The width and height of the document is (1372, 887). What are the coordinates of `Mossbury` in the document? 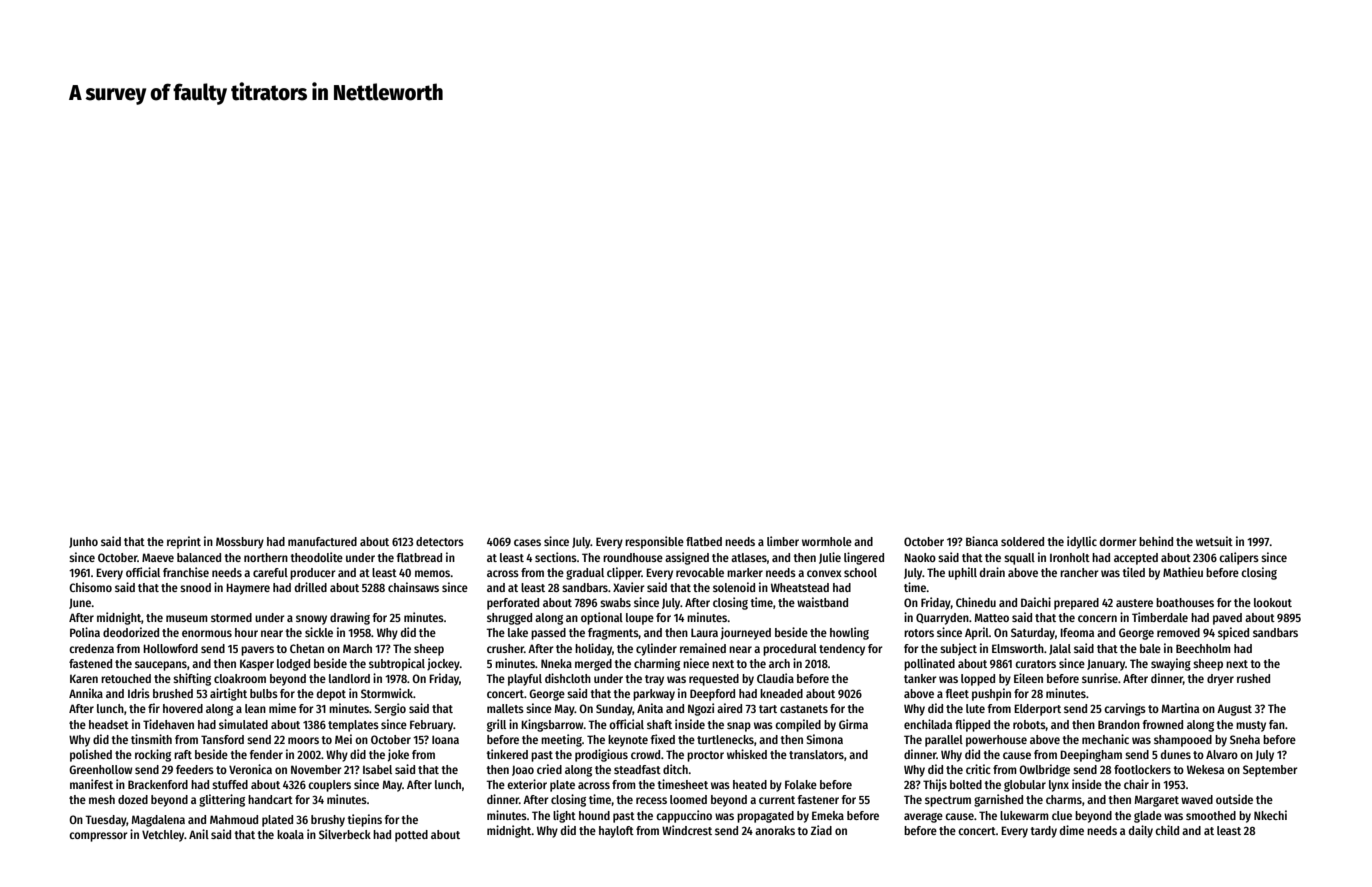 It's located at (240, 543).
